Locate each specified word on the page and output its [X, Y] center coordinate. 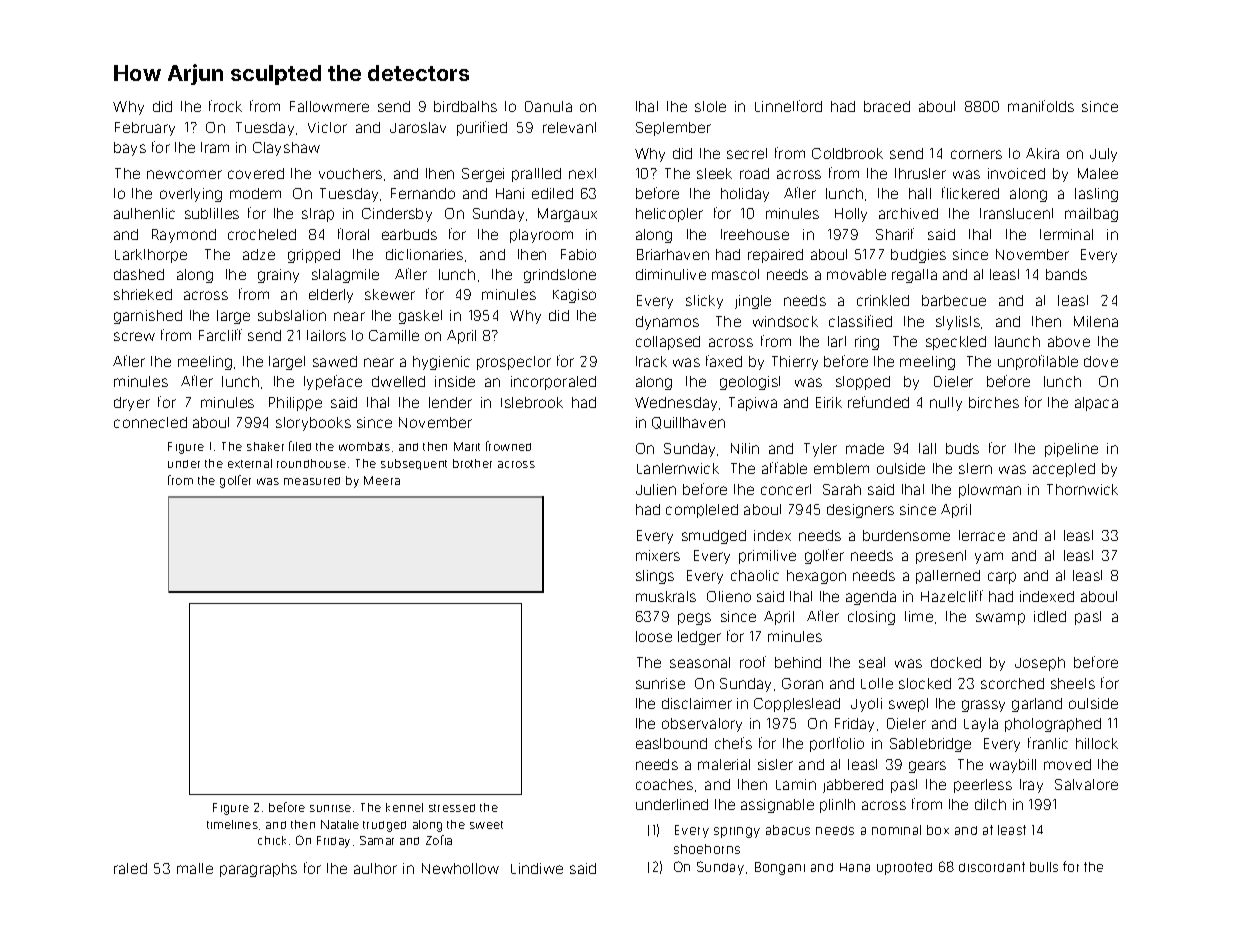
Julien [656, 489]
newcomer [184, 174]
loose [654, 636]
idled [1050, 616]
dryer [132, 404]
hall [920, 193]
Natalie [340, 824]
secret [747, 153]
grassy [983, 706]
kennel [404, 807]
